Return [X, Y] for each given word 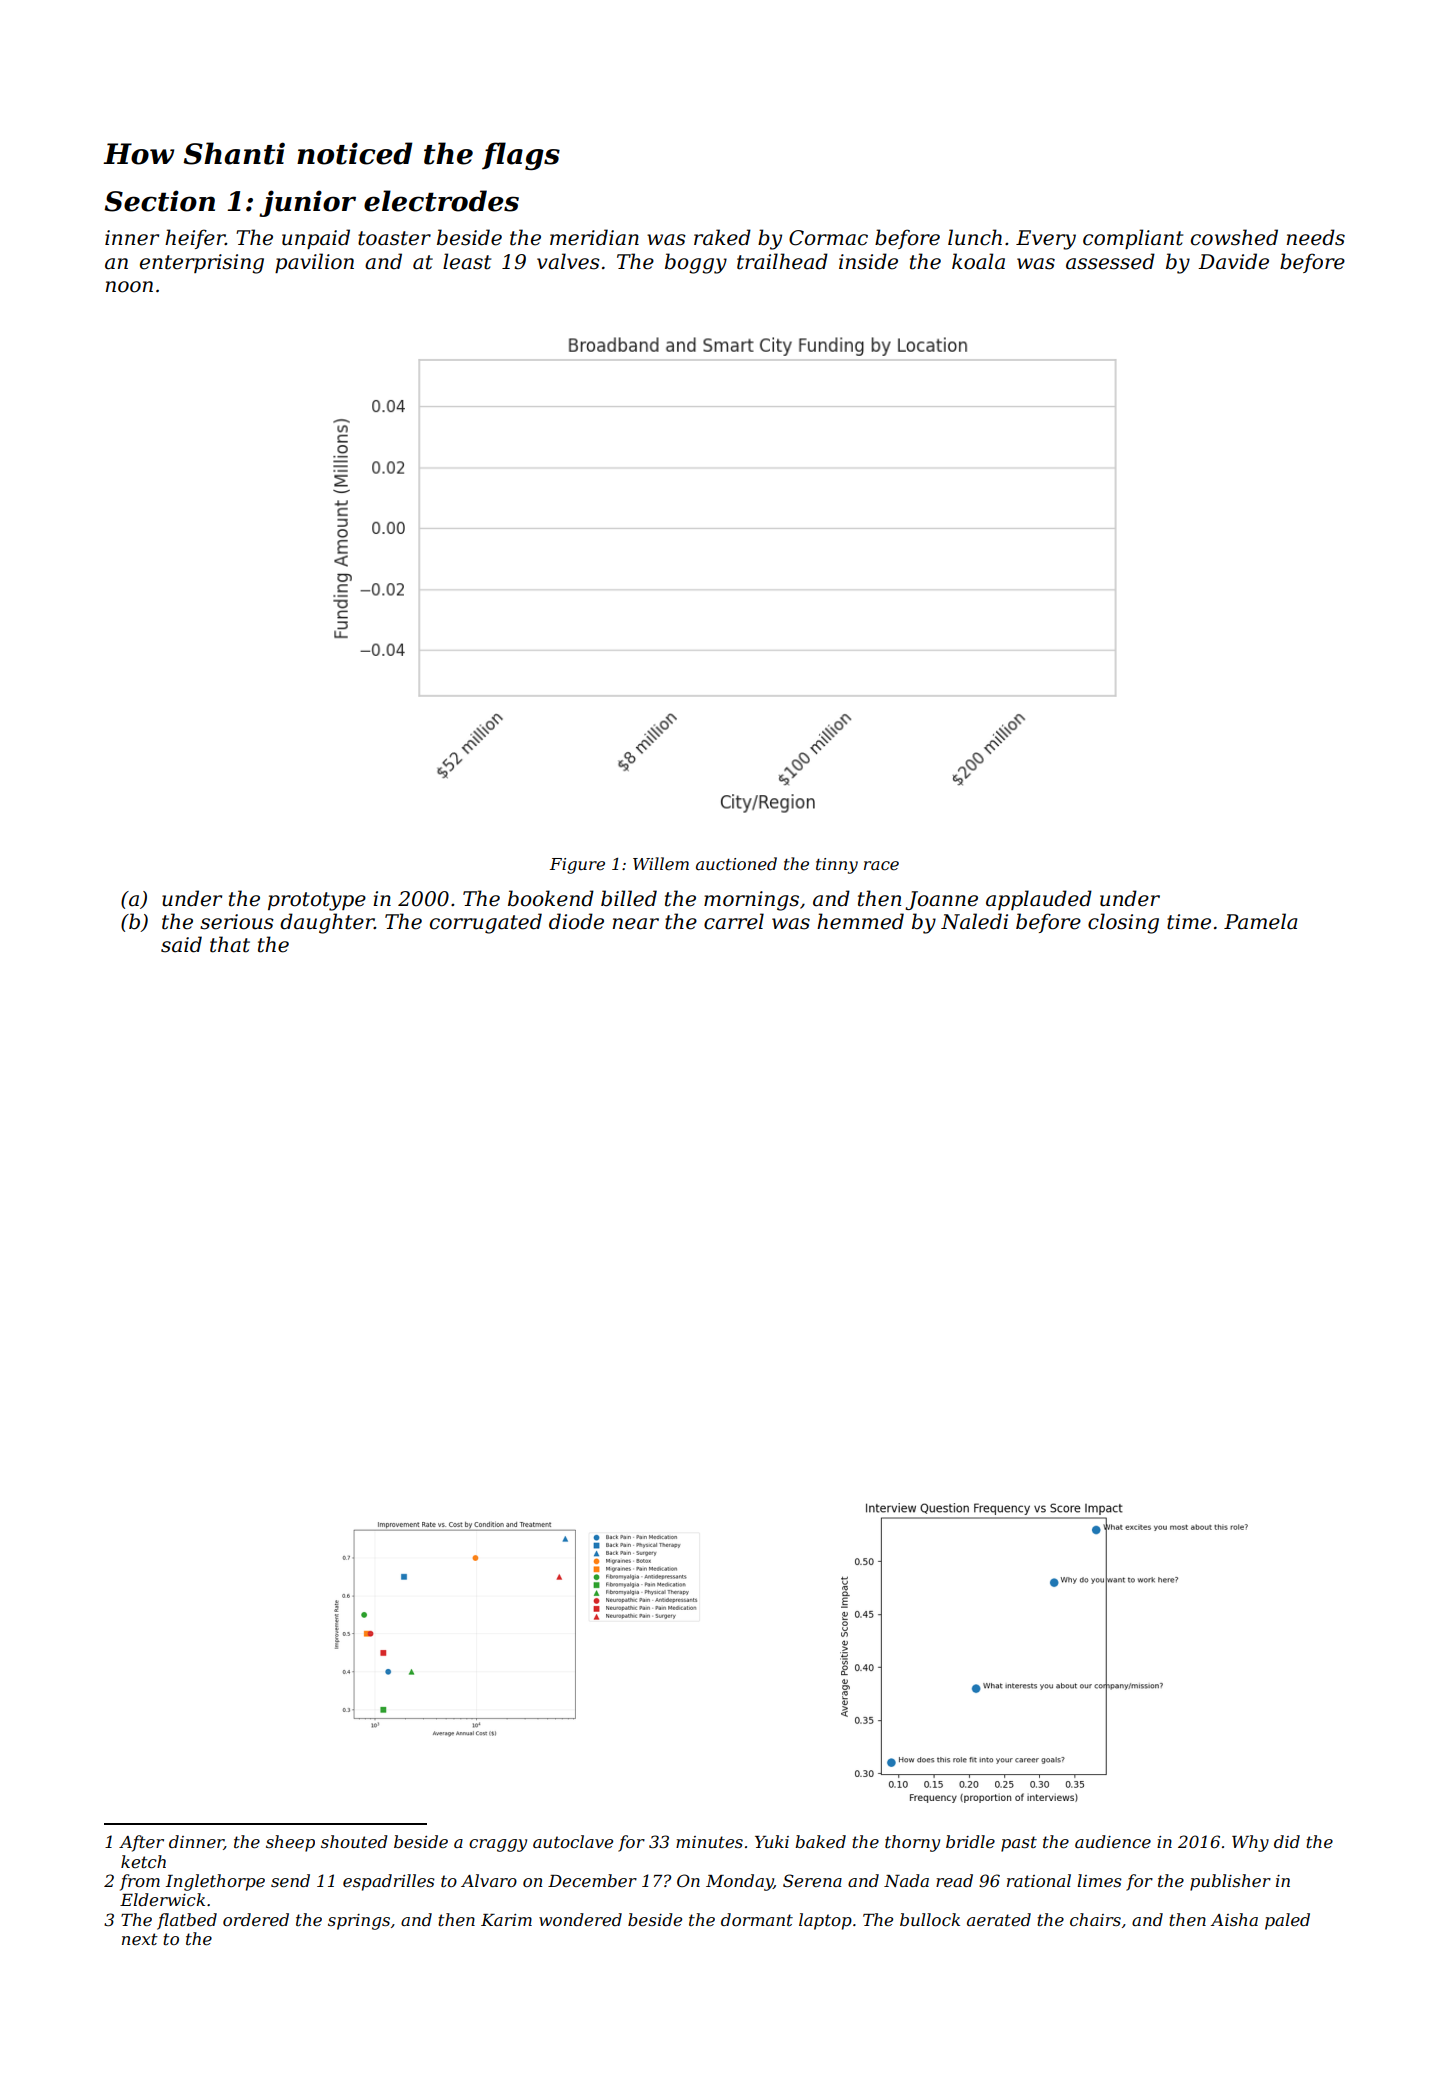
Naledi [974, 921]
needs [1316, 237]
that [230, 944]
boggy [696, 263]
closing [1123, 923]
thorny [912, 1843]
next [140, 1939]
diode [576, 921]
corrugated [486, 923]
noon [129, 287]
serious [237, 922]
